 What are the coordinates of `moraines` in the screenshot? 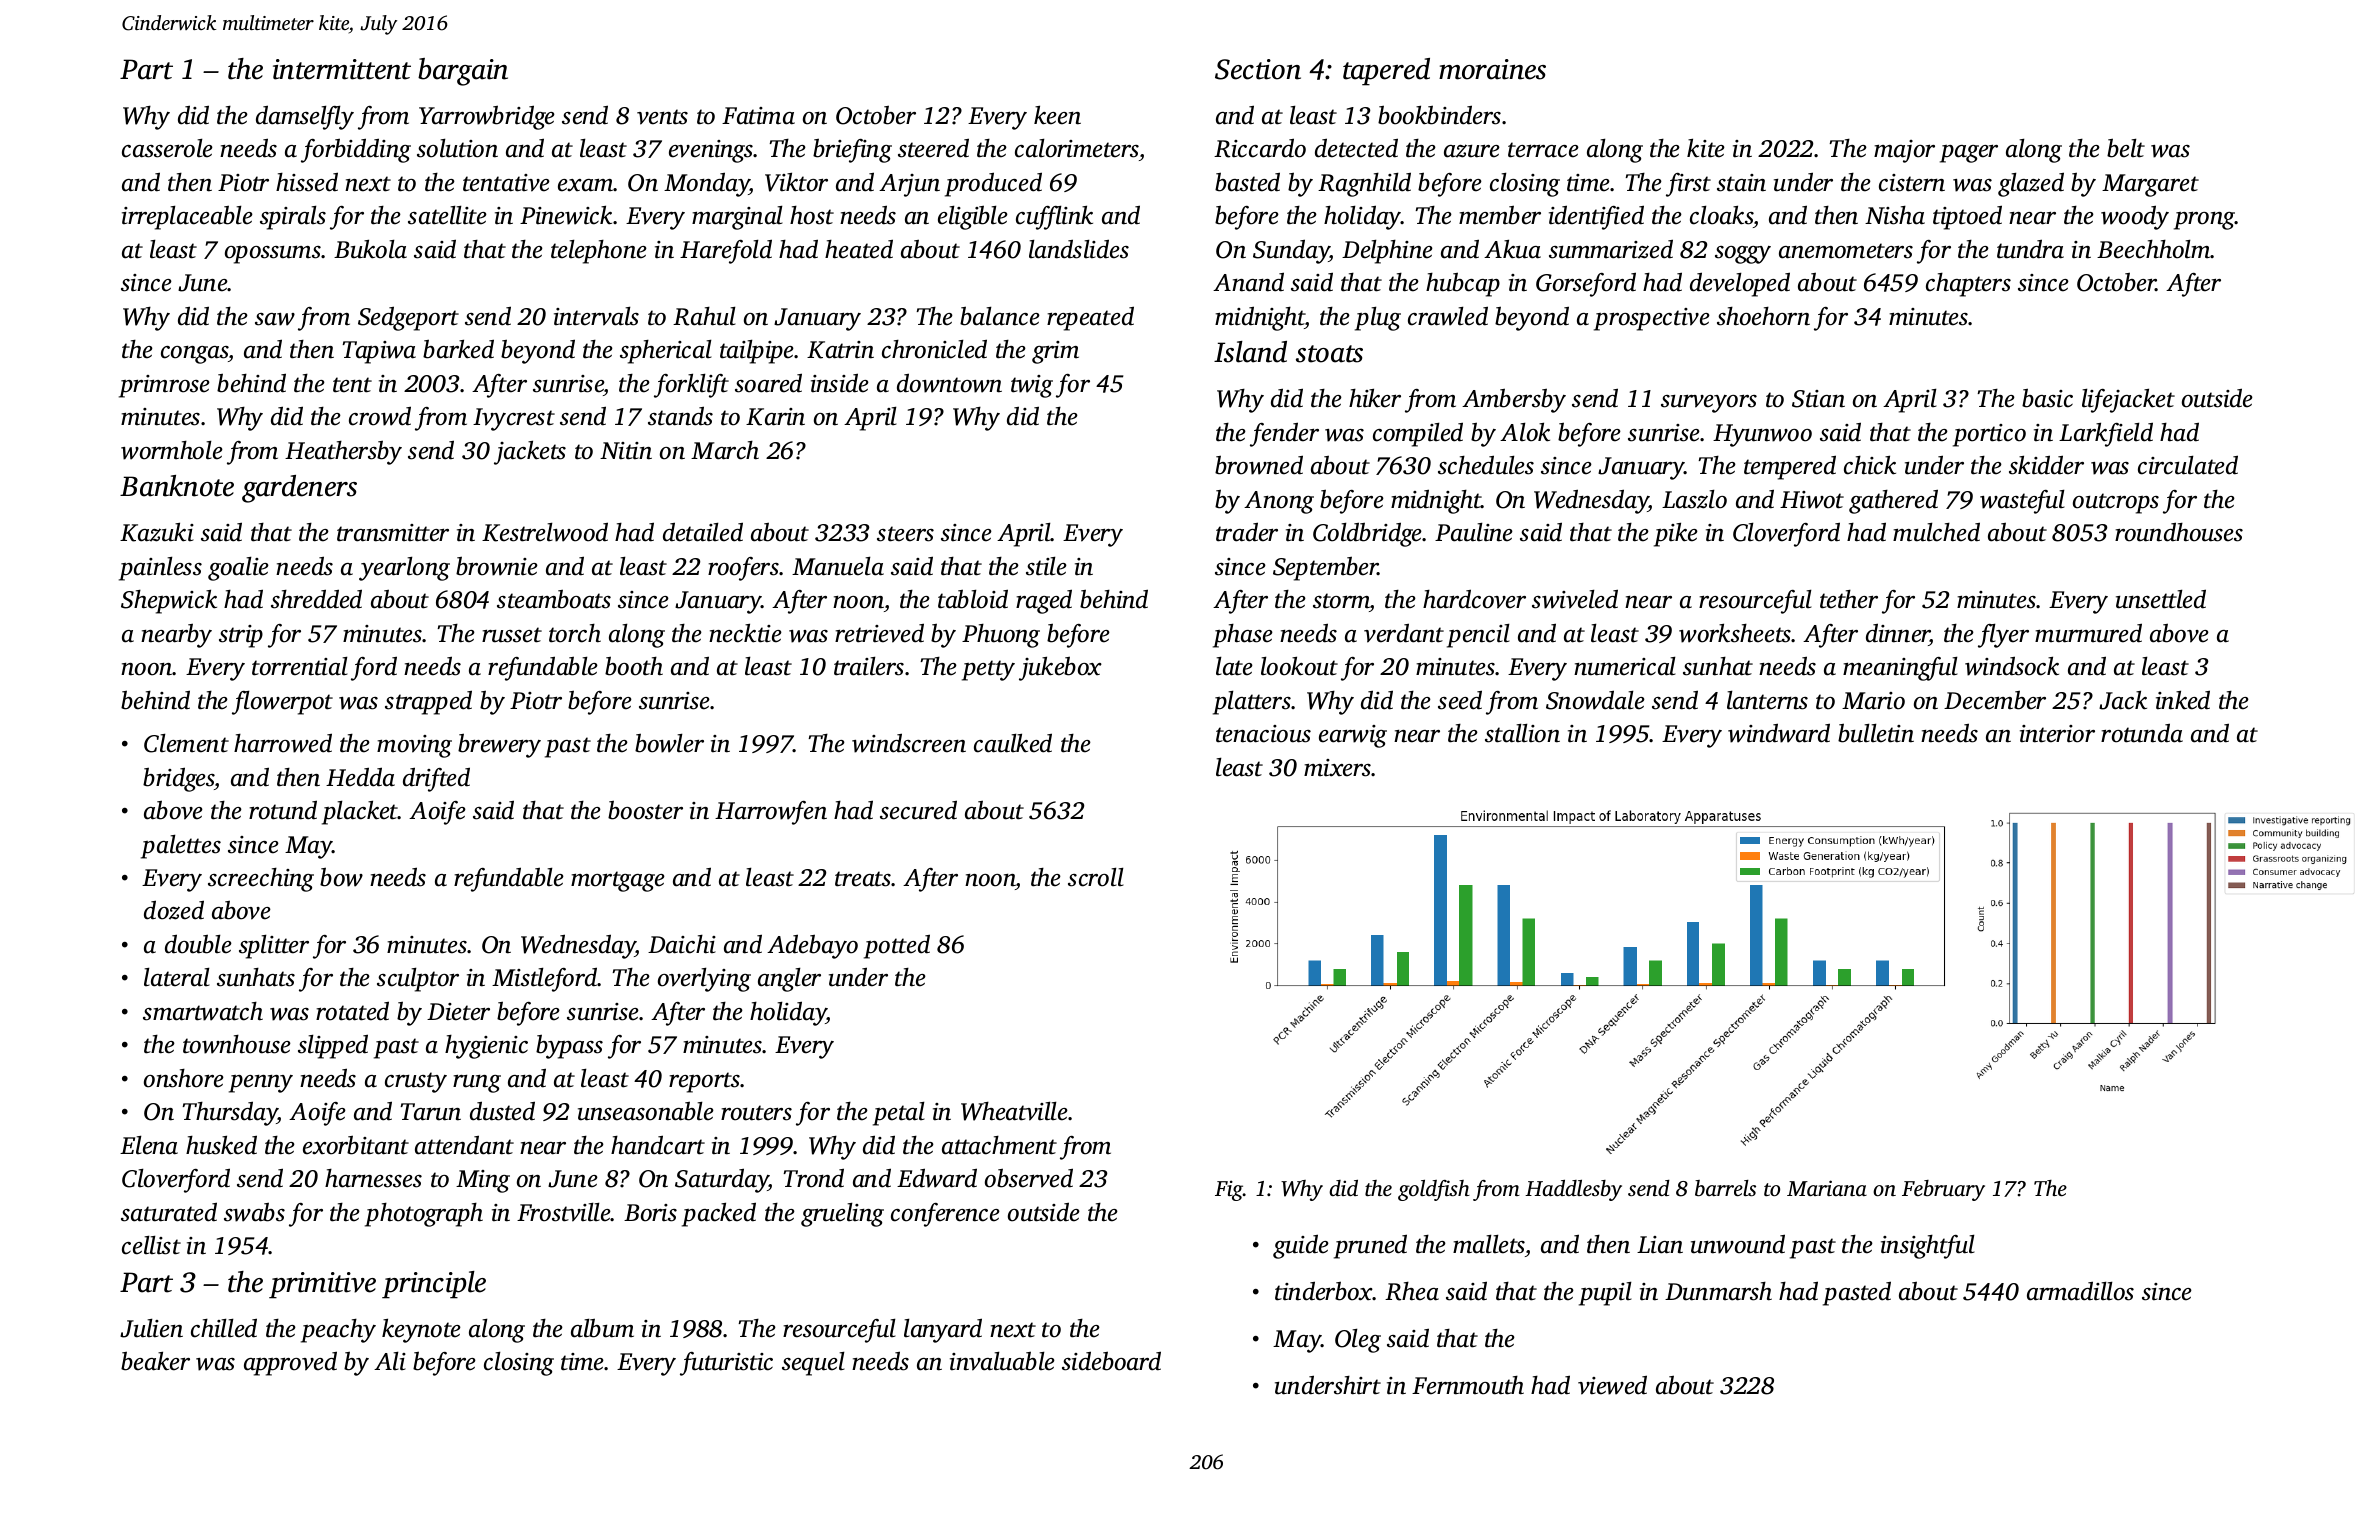 It's located at (1492, 69).
